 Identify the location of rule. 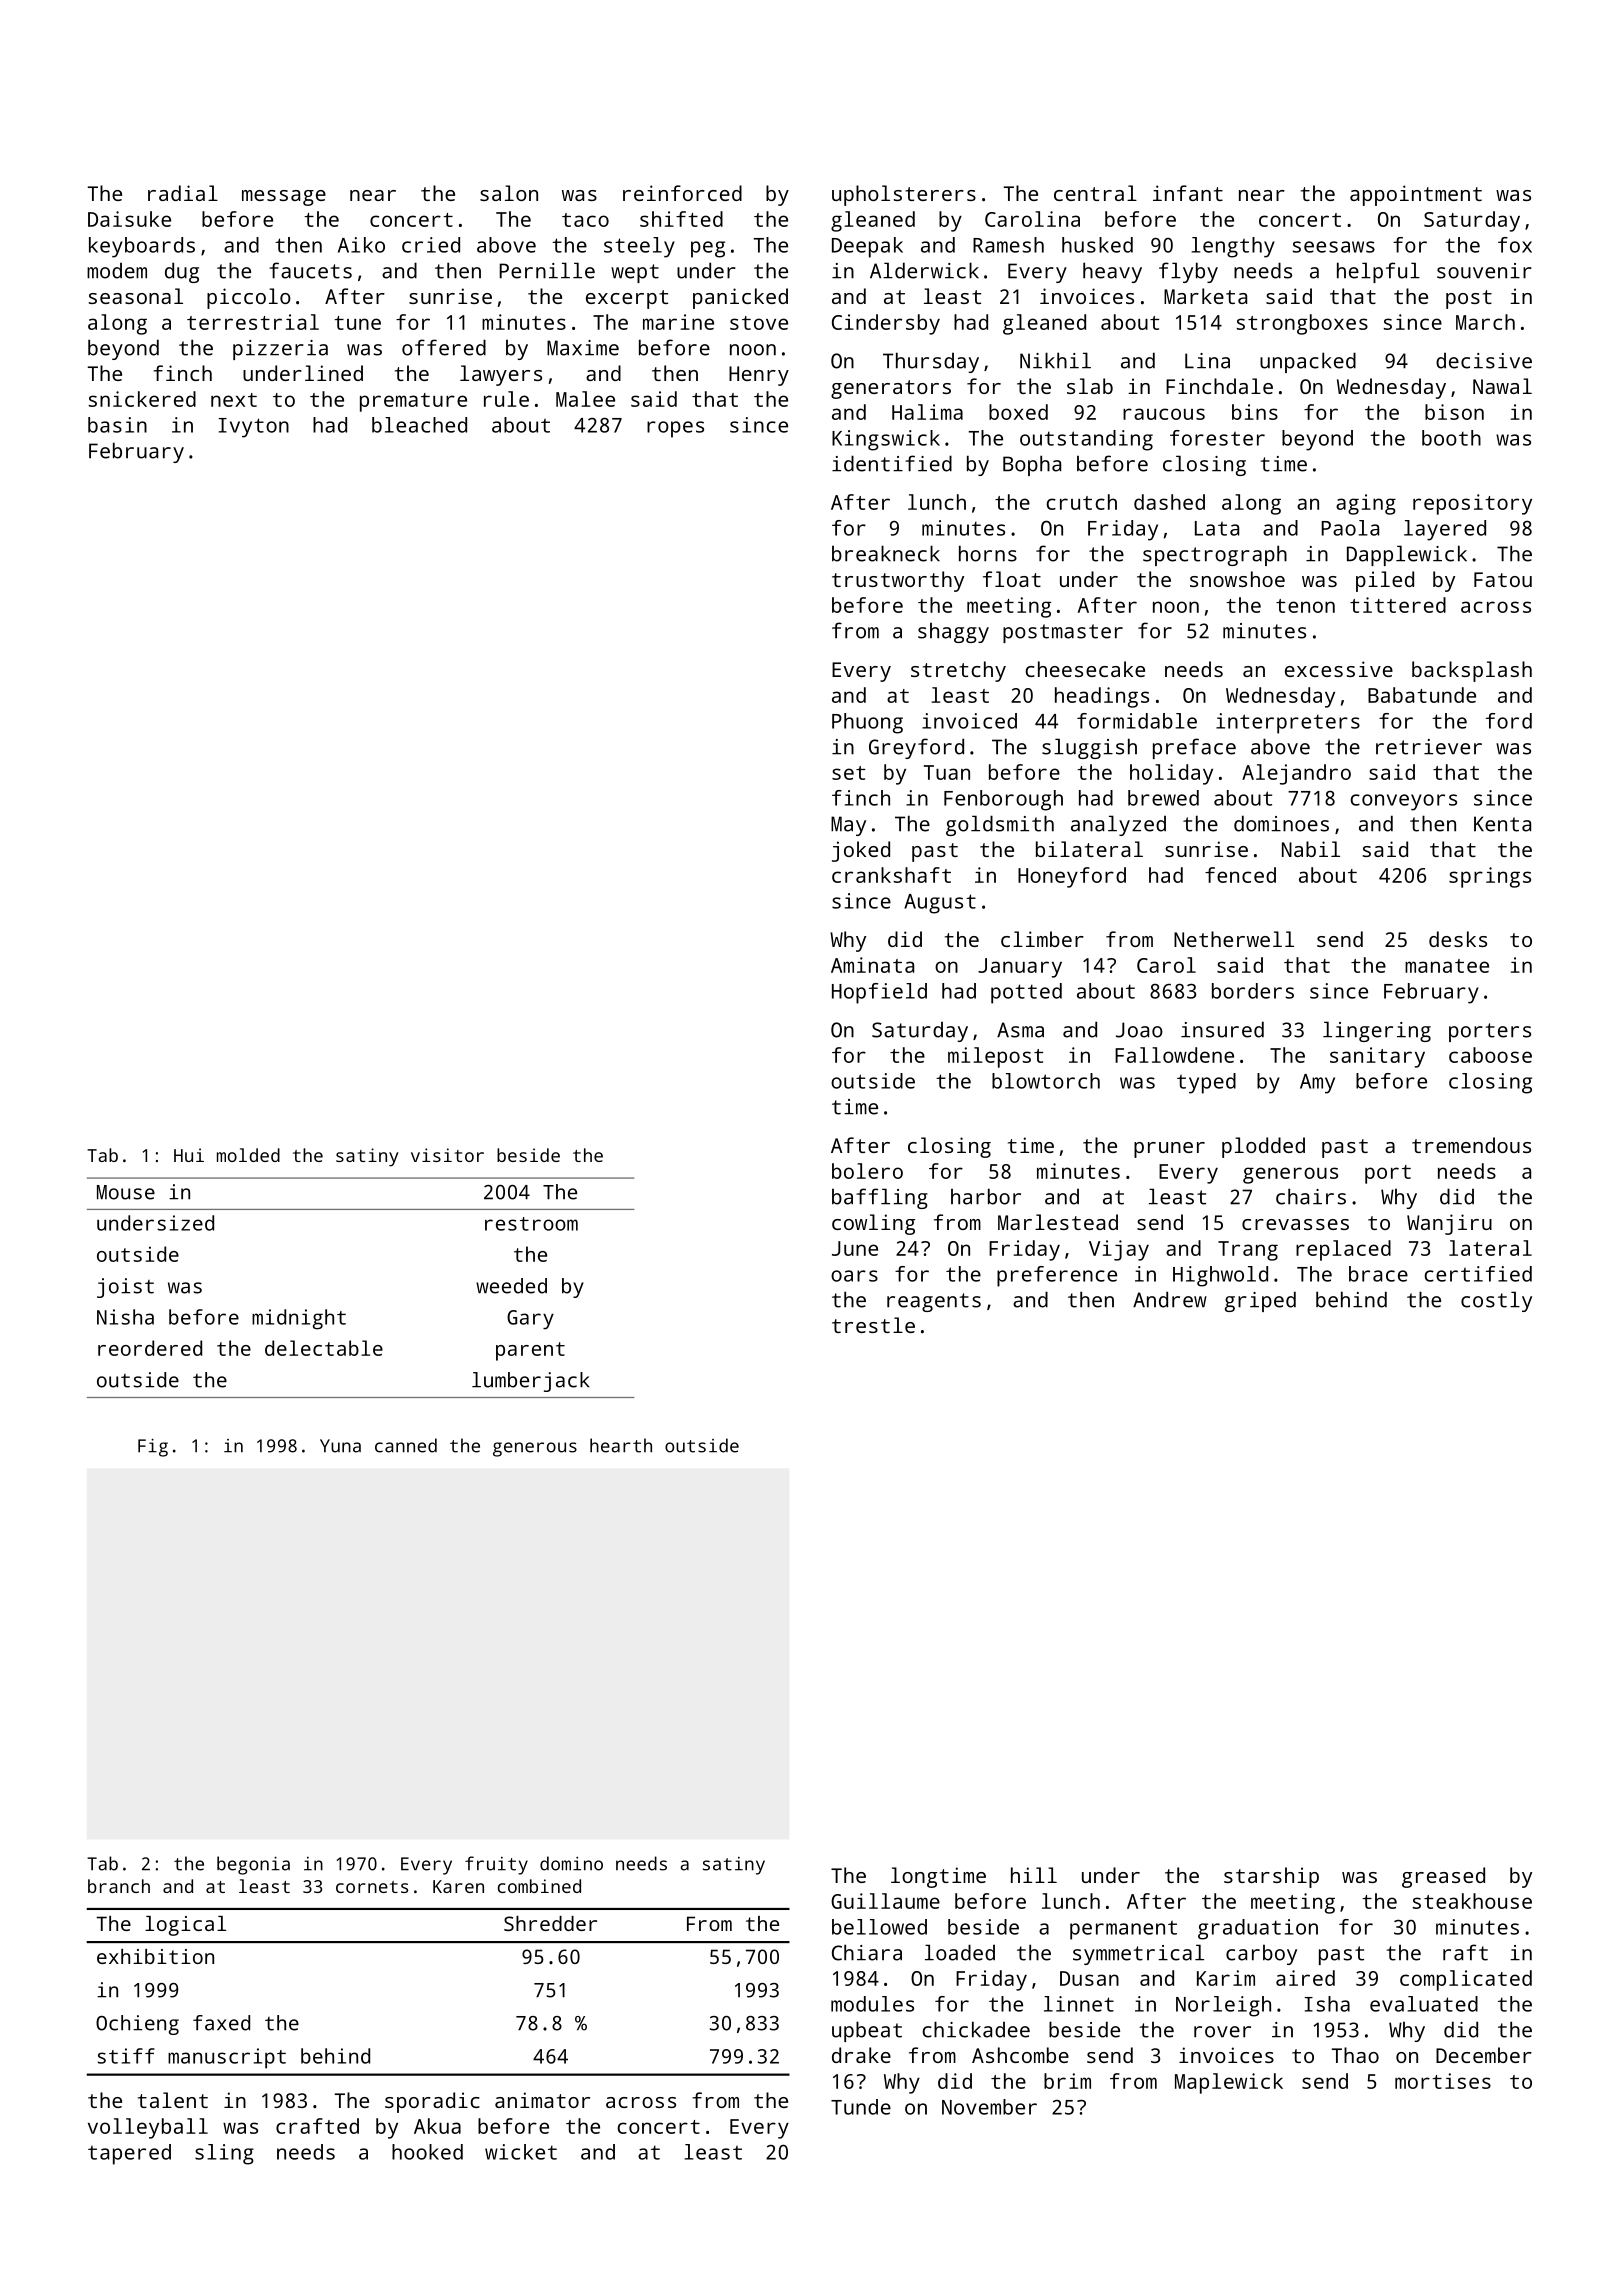
(506, 399).
